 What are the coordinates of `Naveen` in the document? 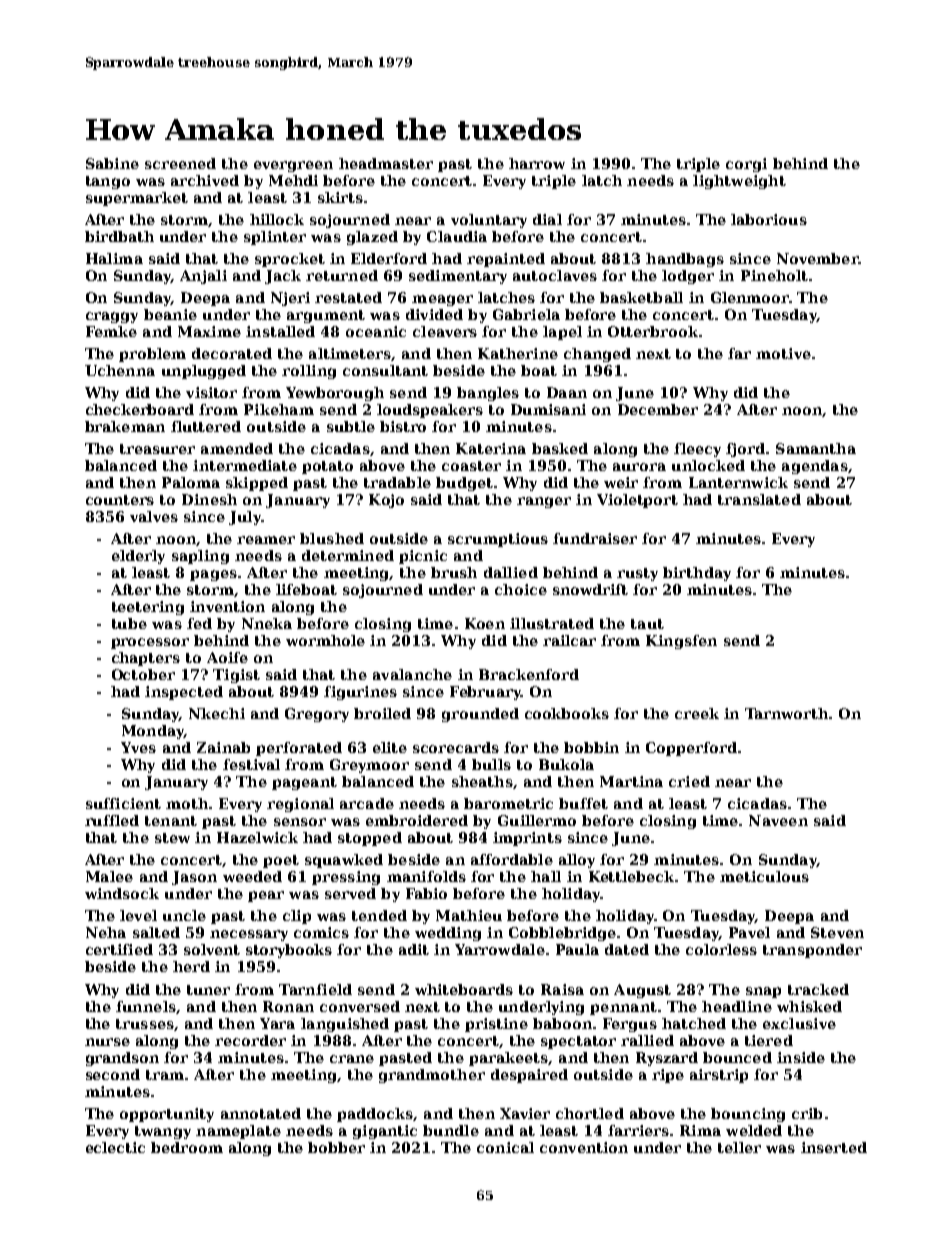 It's located at (778, 820).
